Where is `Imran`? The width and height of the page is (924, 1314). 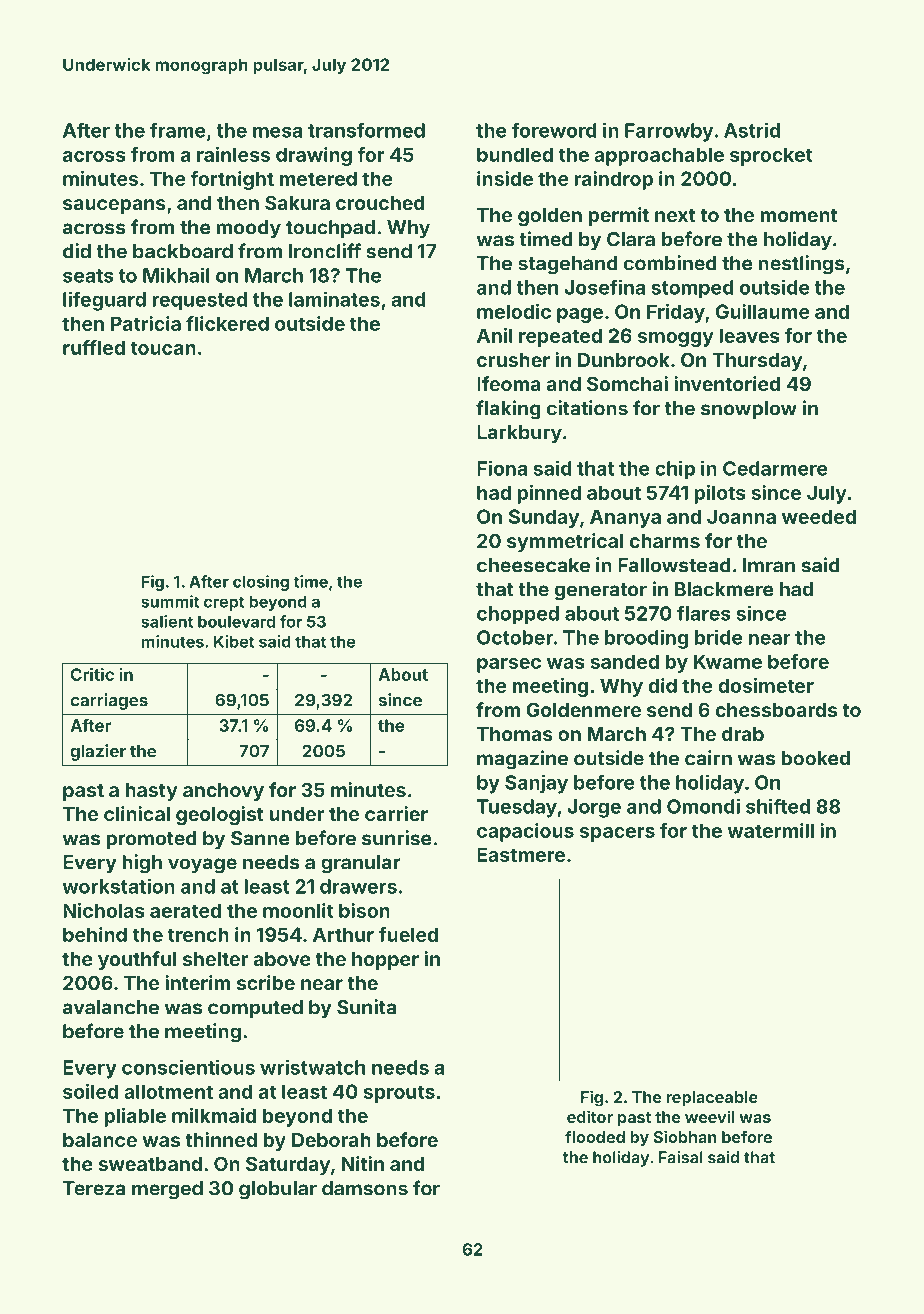
Imran is located at coordinates (769, 565).
